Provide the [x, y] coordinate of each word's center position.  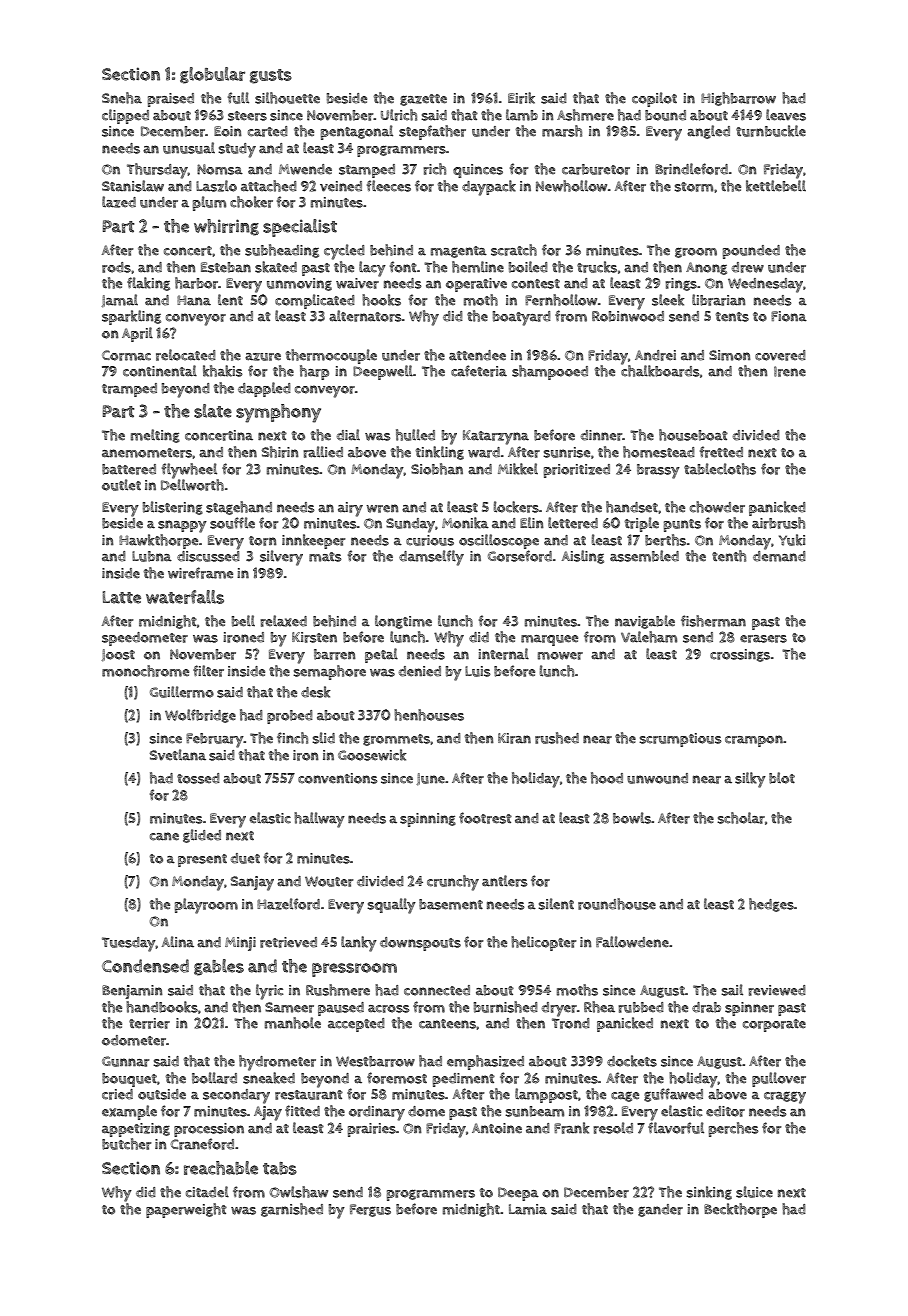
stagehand [239, 508]
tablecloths [720, 469]
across [388, 1009]
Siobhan [437, 469]
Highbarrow [738, 99]
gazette [423, 100]
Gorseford [520, 556]
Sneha [122, 98]
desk [315, 692]
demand [779, 556]
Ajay [268, 1113]
